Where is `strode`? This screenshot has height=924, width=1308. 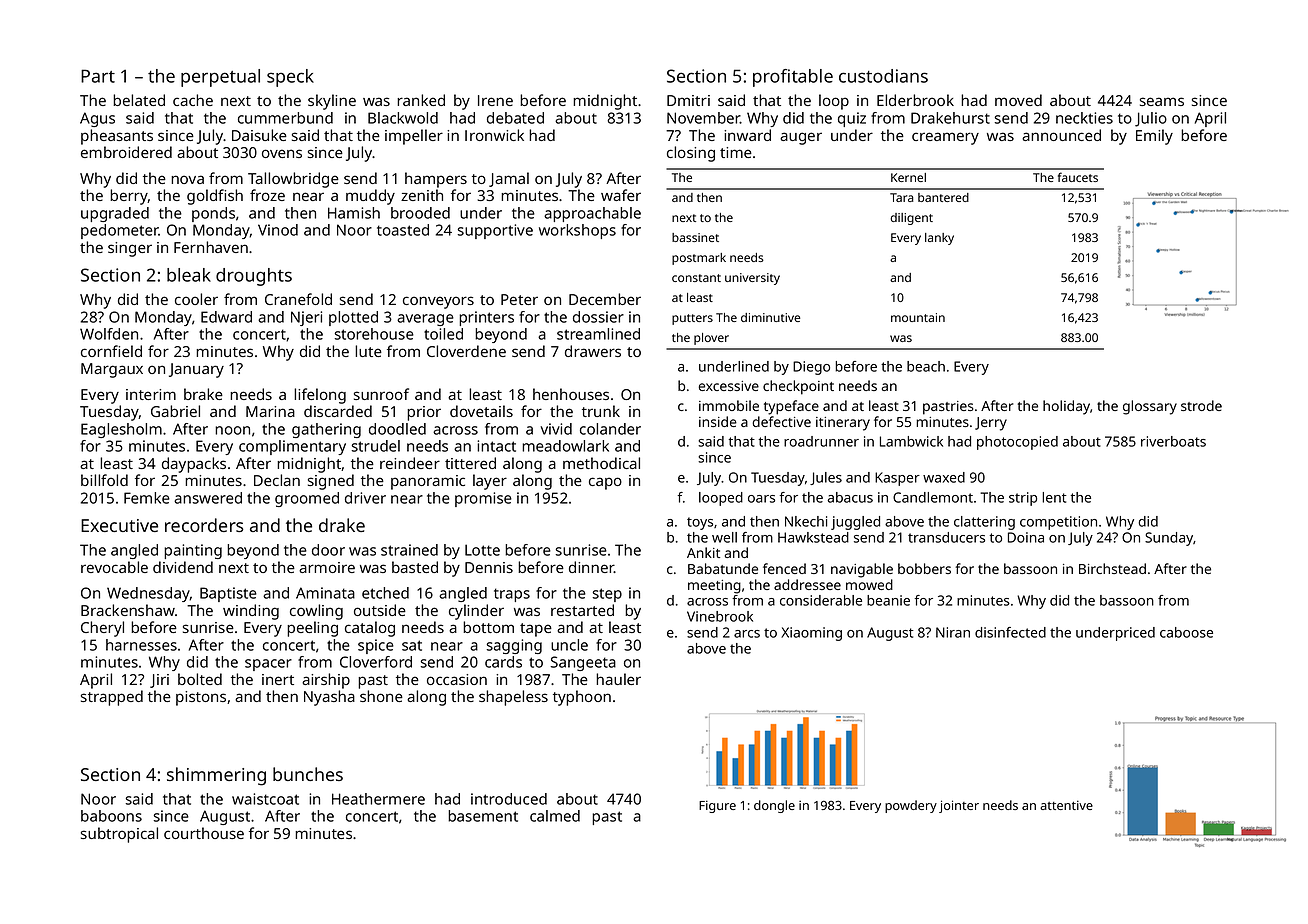
strode is located at coordinates (1201, 405).
